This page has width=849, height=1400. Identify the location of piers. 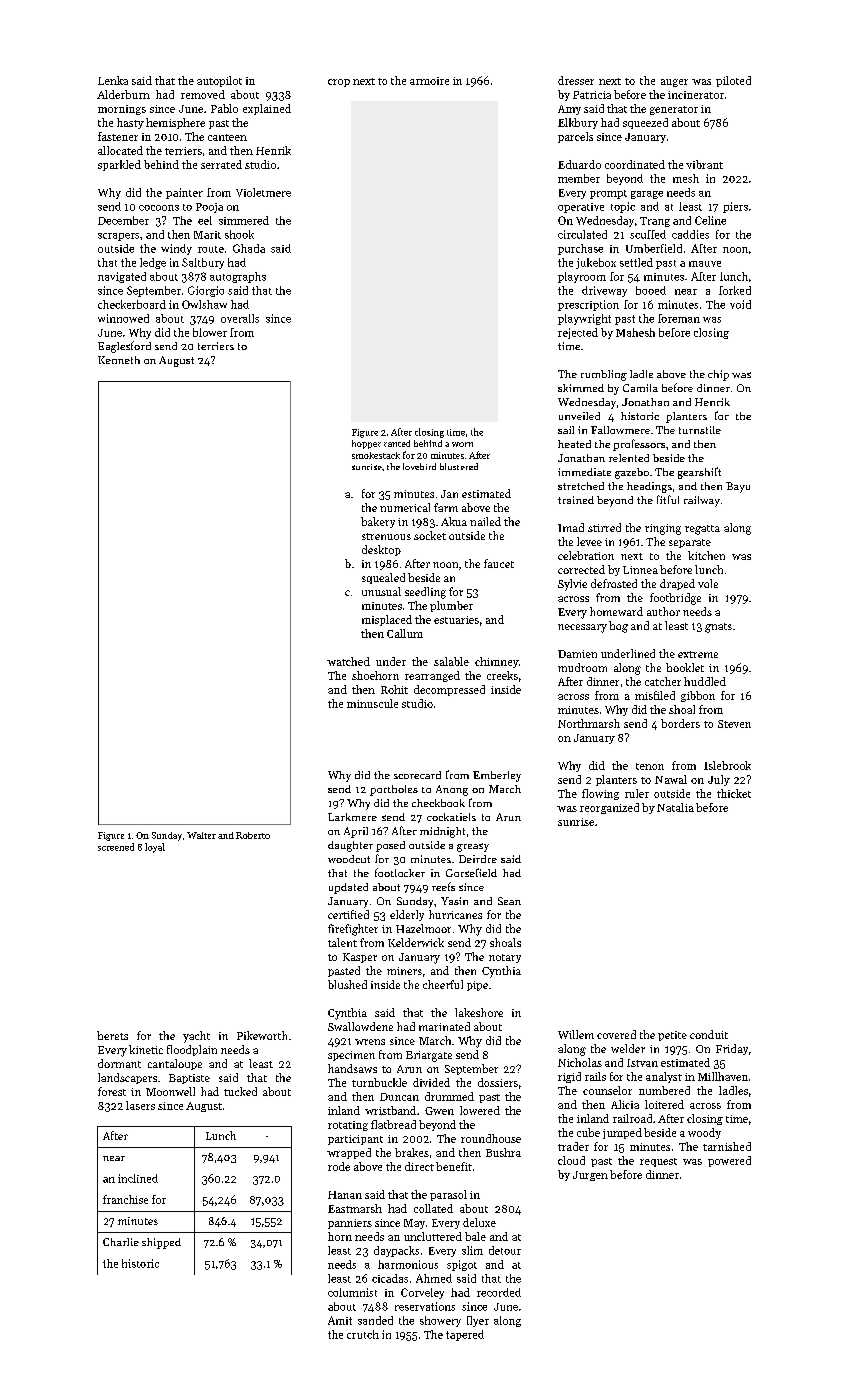
(735, 207).
